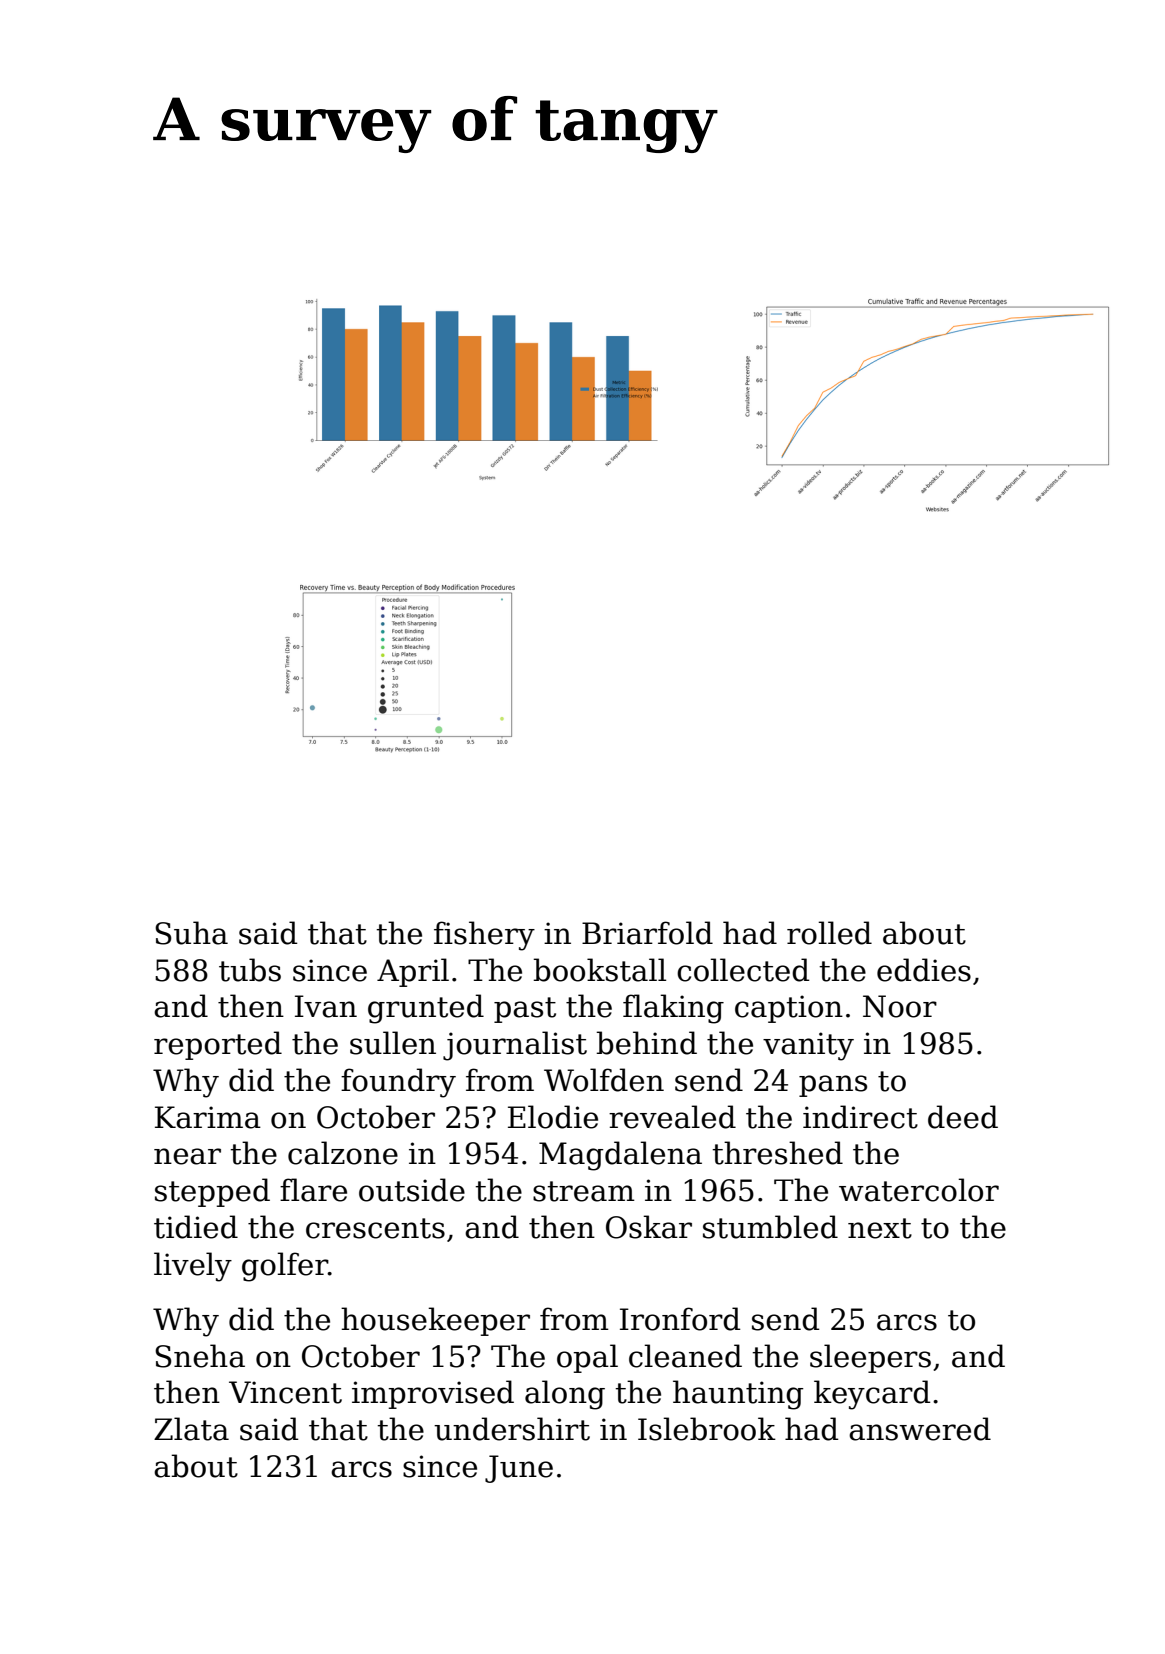  What do you see at coordinates (191, 933) in the page?
I see `Suha` at bounding box center [191, 933].
